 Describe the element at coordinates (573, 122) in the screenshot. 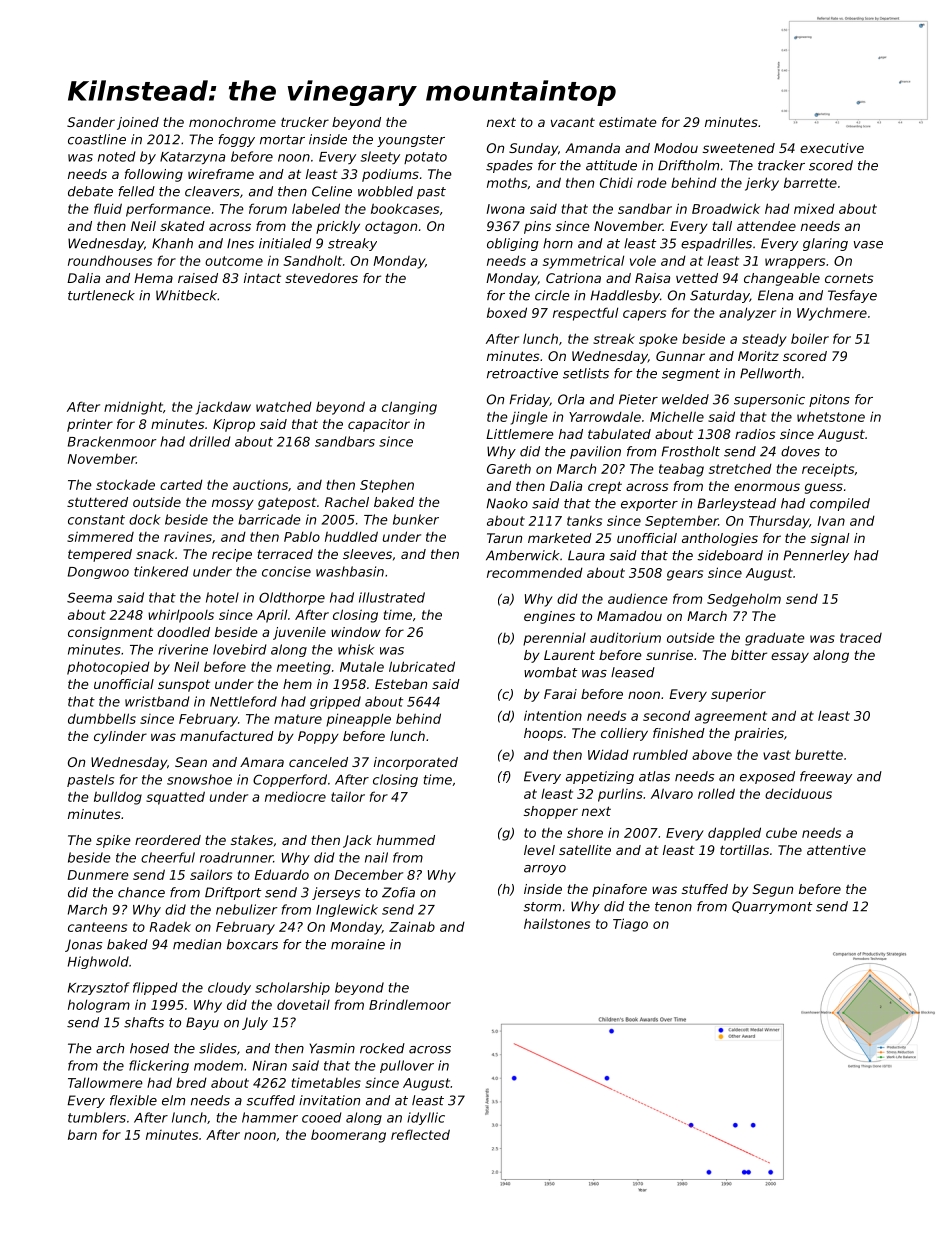

I see `vacant` at that location.
